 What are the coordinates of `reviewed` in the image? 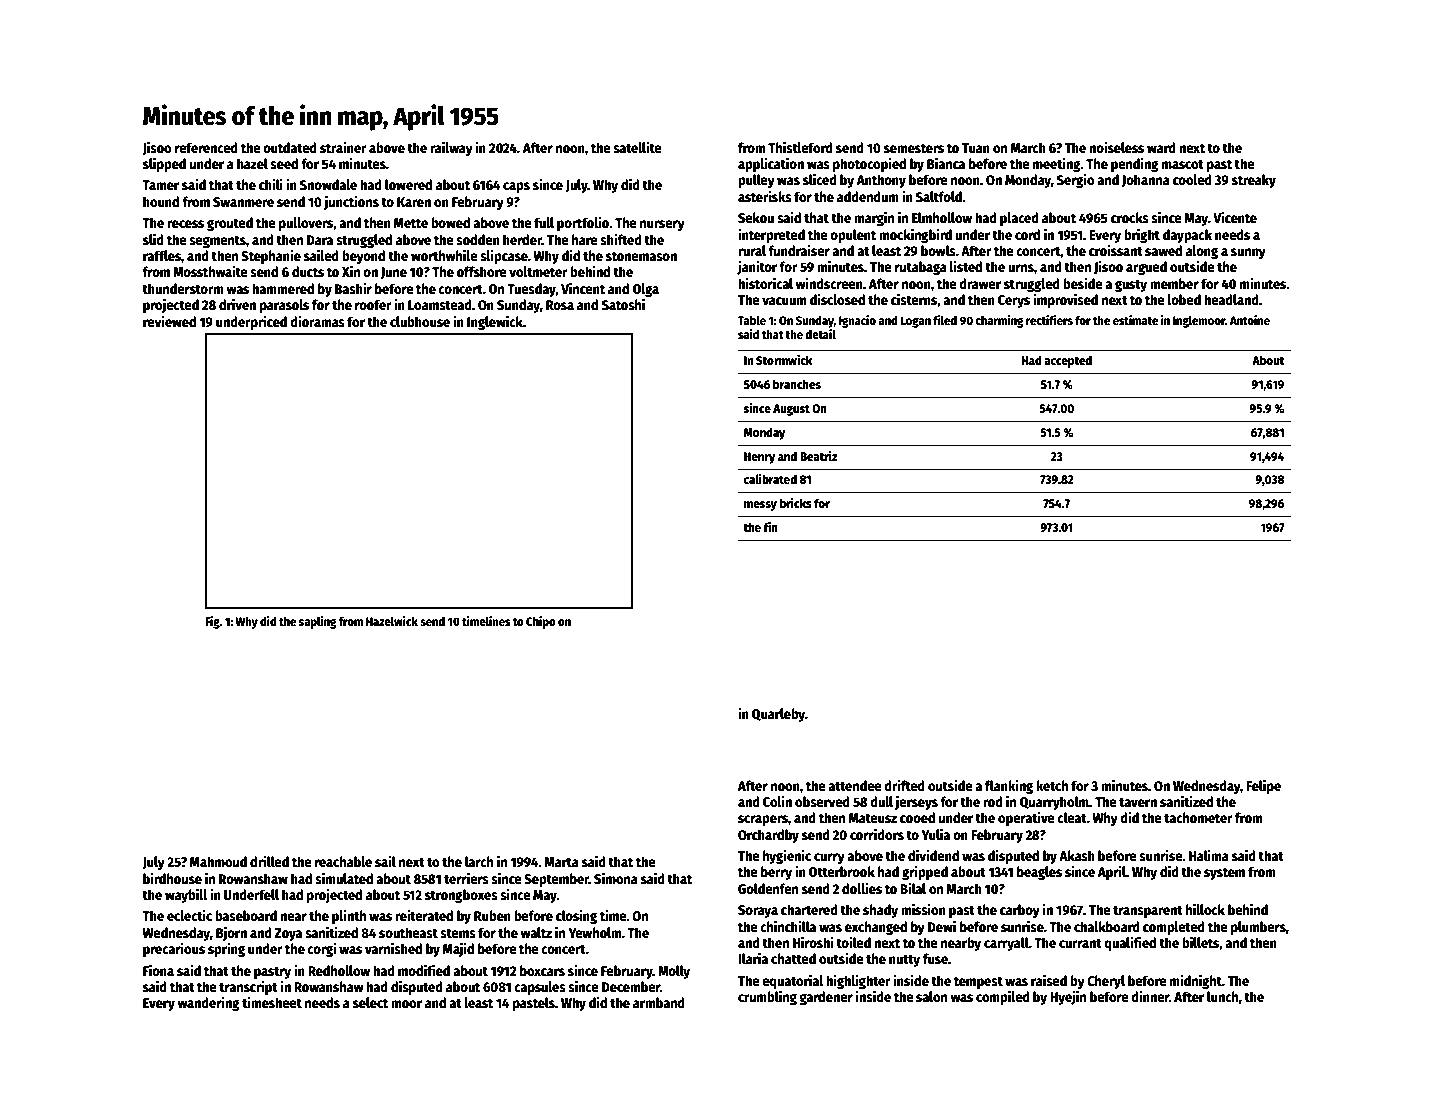 It's located at (169, 321).
